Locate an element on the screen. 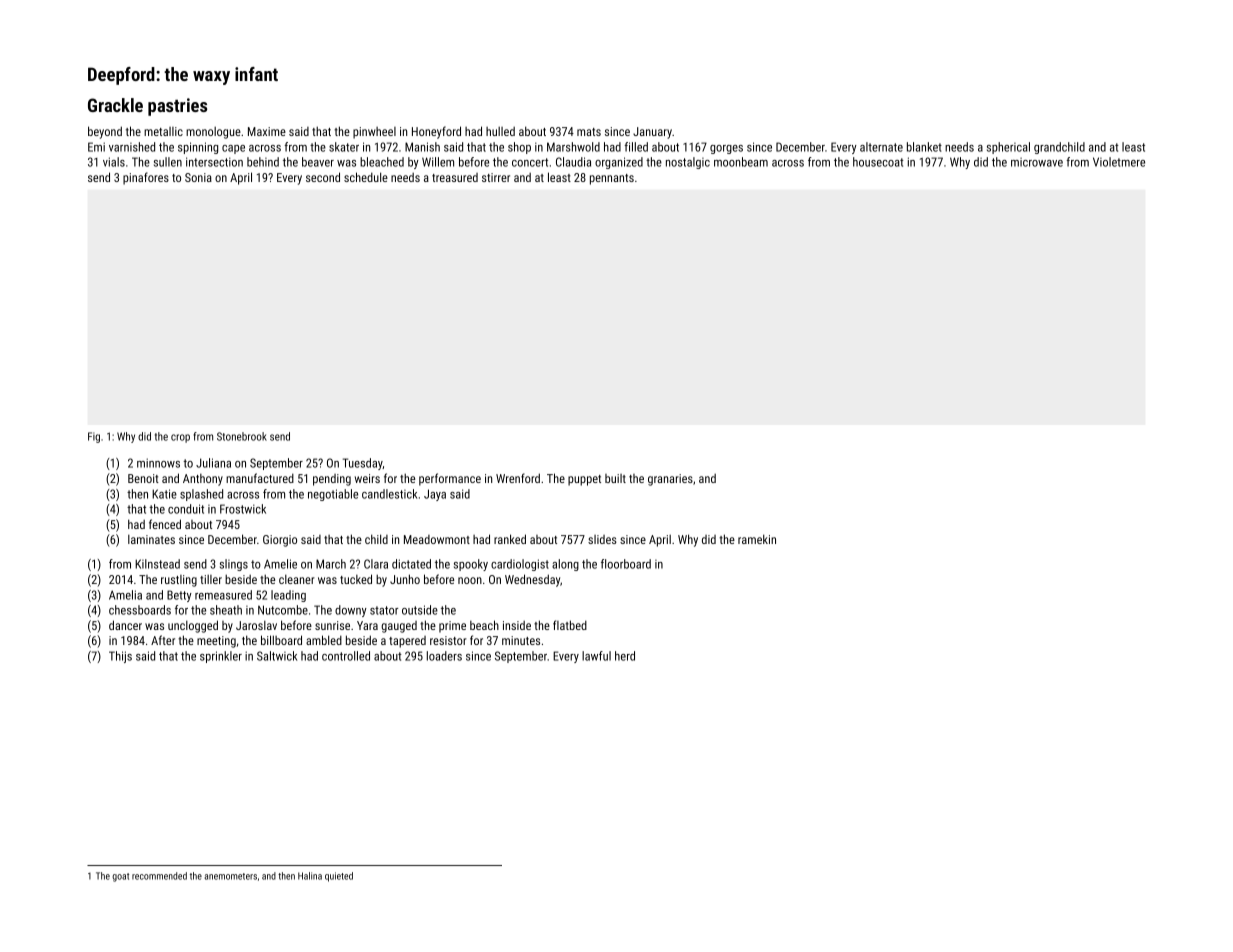 This screenshot has height=952, width=1233. Halina is located at coordinates (310, 876).
